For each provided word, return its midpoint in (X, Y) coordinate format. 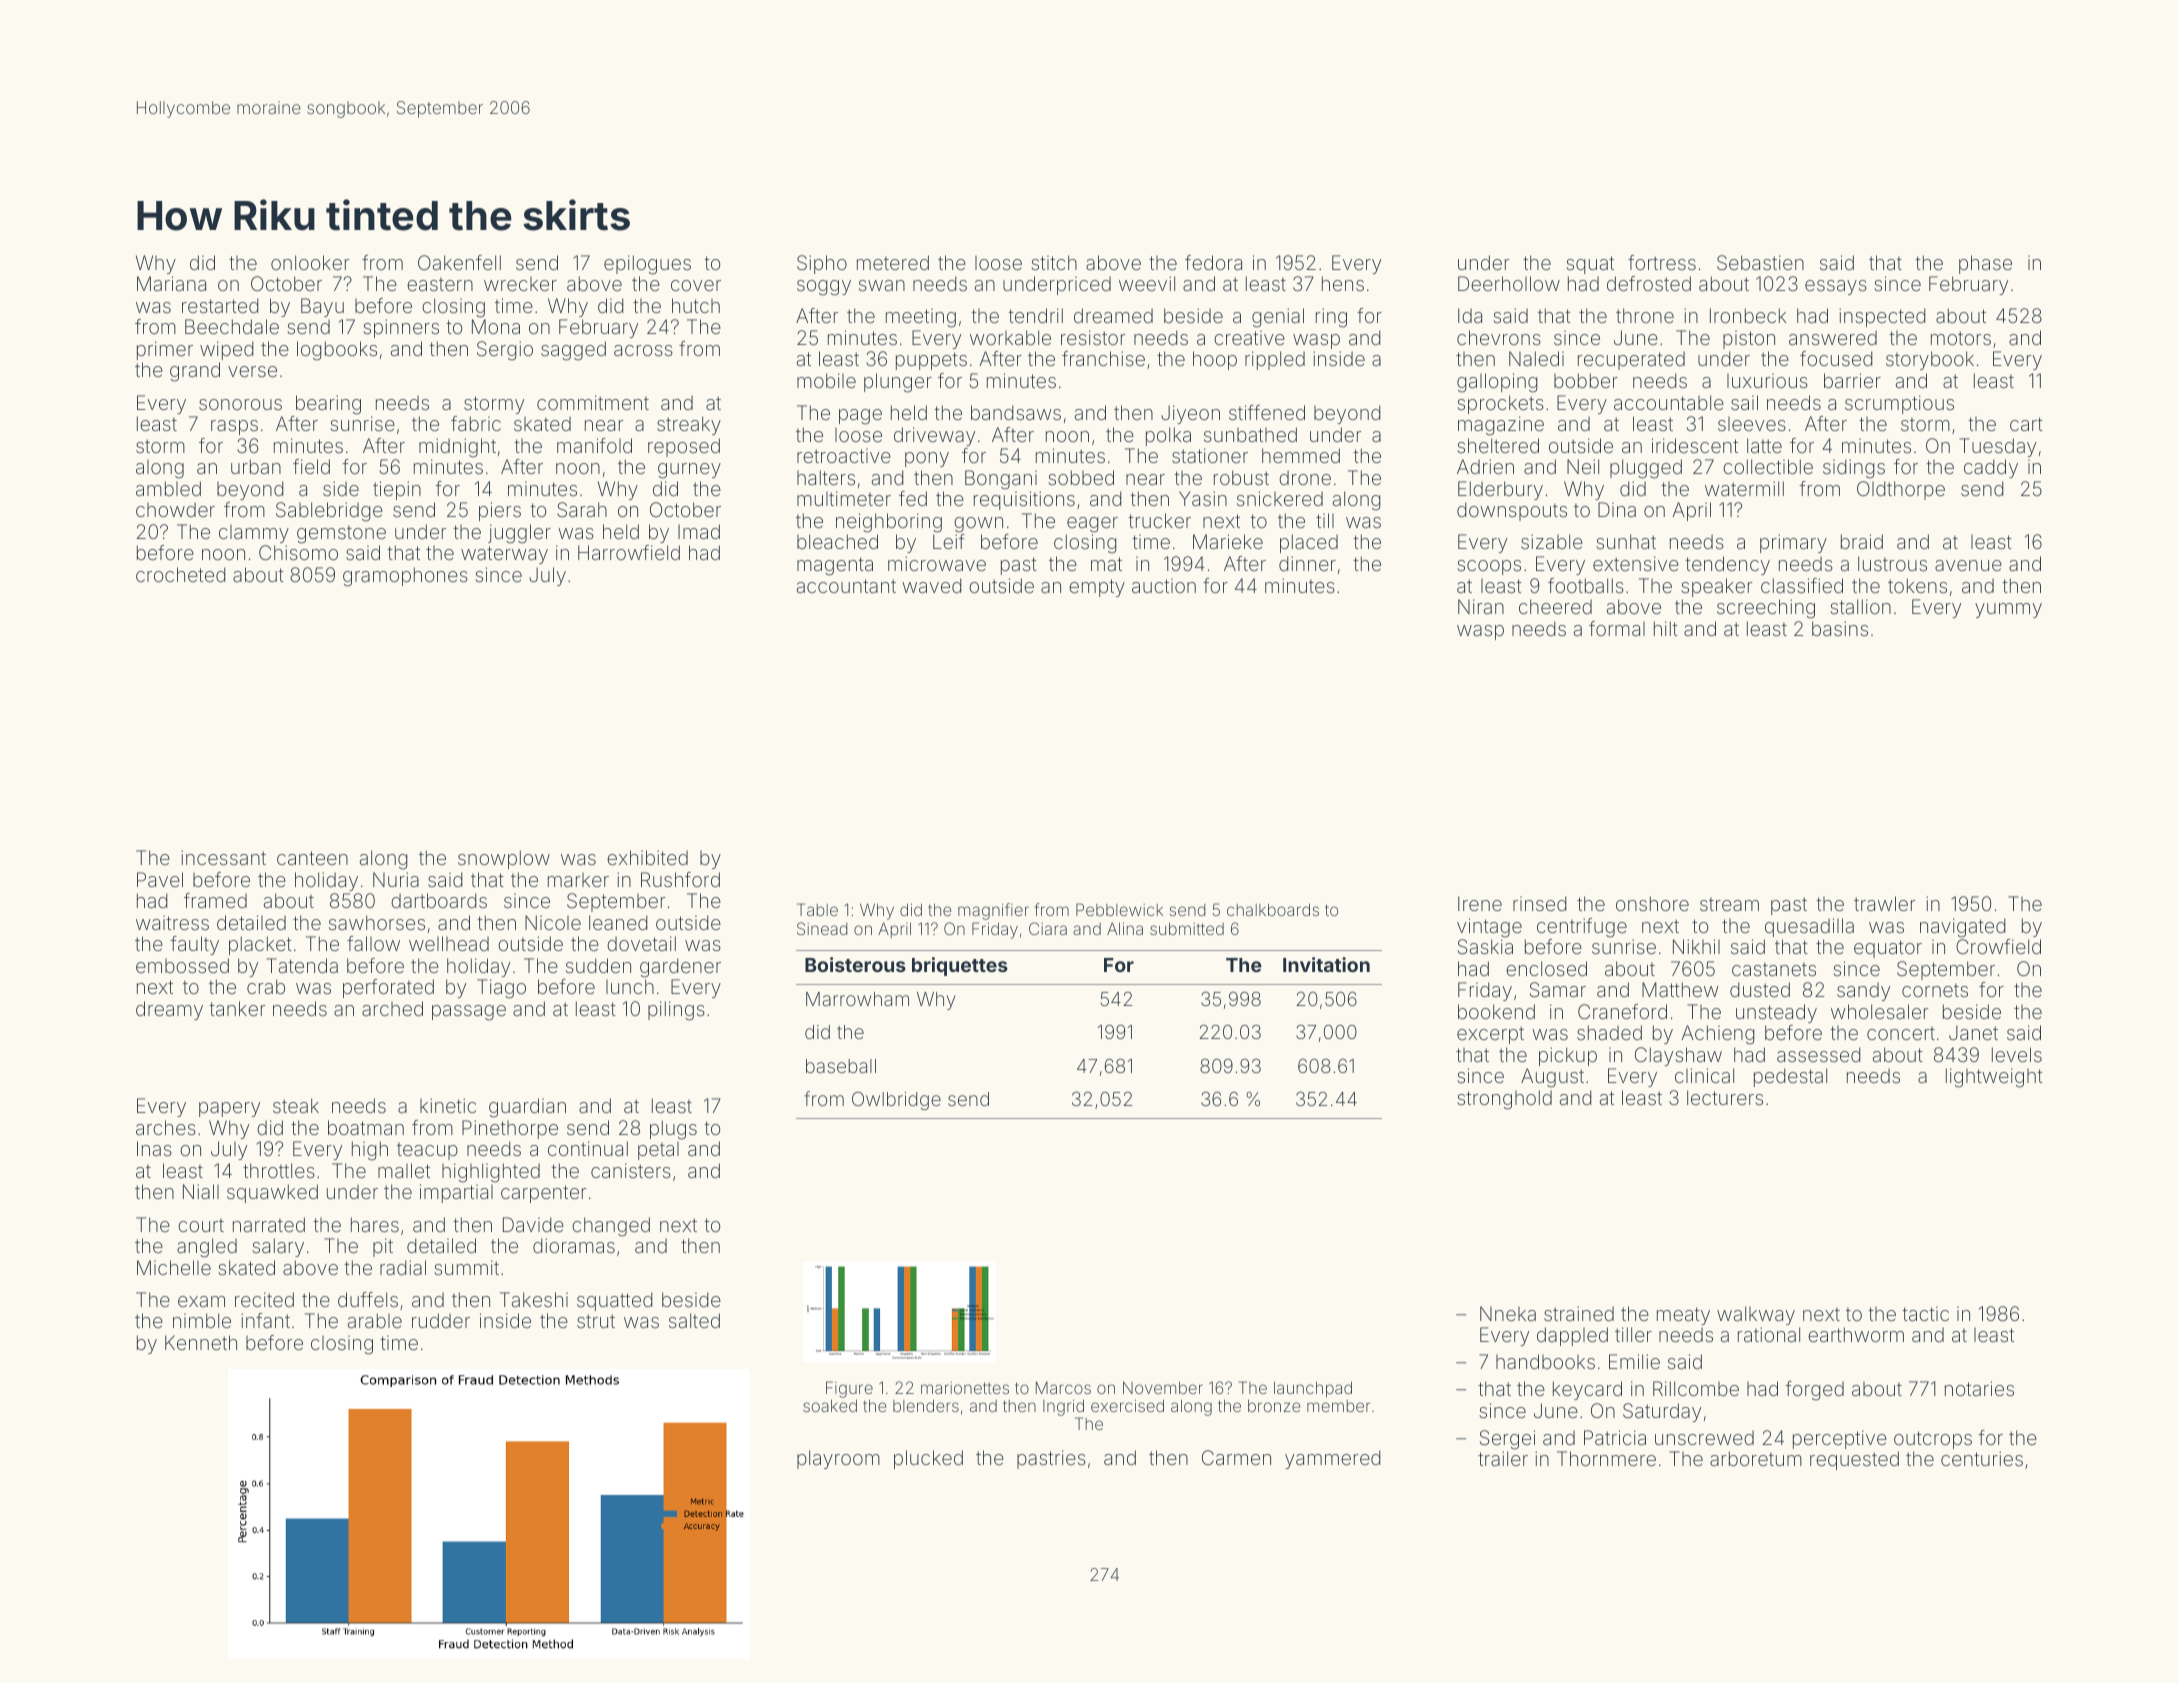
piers (500, 511)
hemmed (1301, 455)
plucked (928, 1459)
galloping (1497, 383)
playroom (838, 1459)
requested (1854, 1460)
